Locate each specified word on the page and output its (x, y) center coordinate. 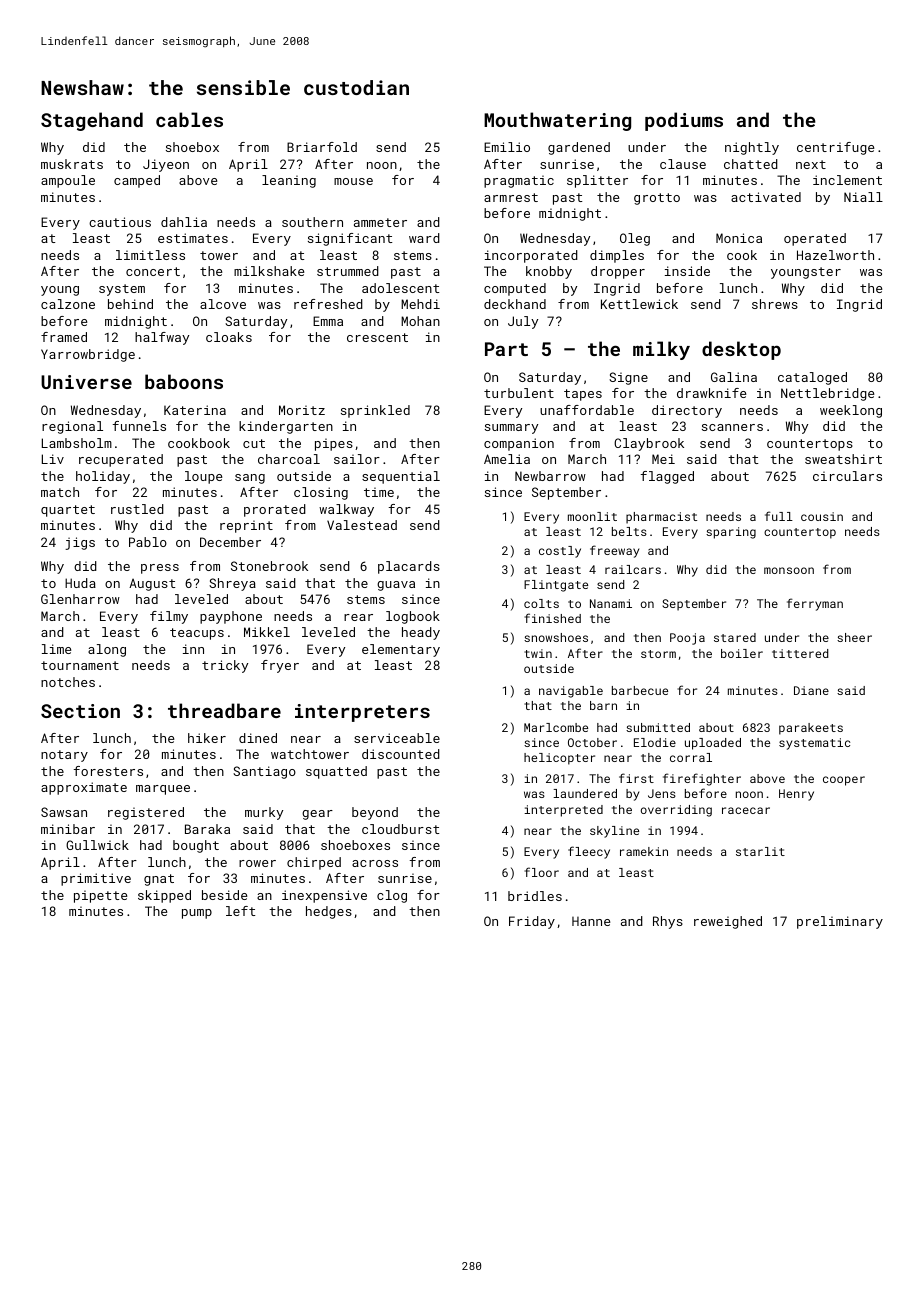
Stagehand (92, 121)
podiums (684, 121)
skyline (614, 832)
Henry (796, 795)
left (240, 911)
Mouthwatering (557, 121)
